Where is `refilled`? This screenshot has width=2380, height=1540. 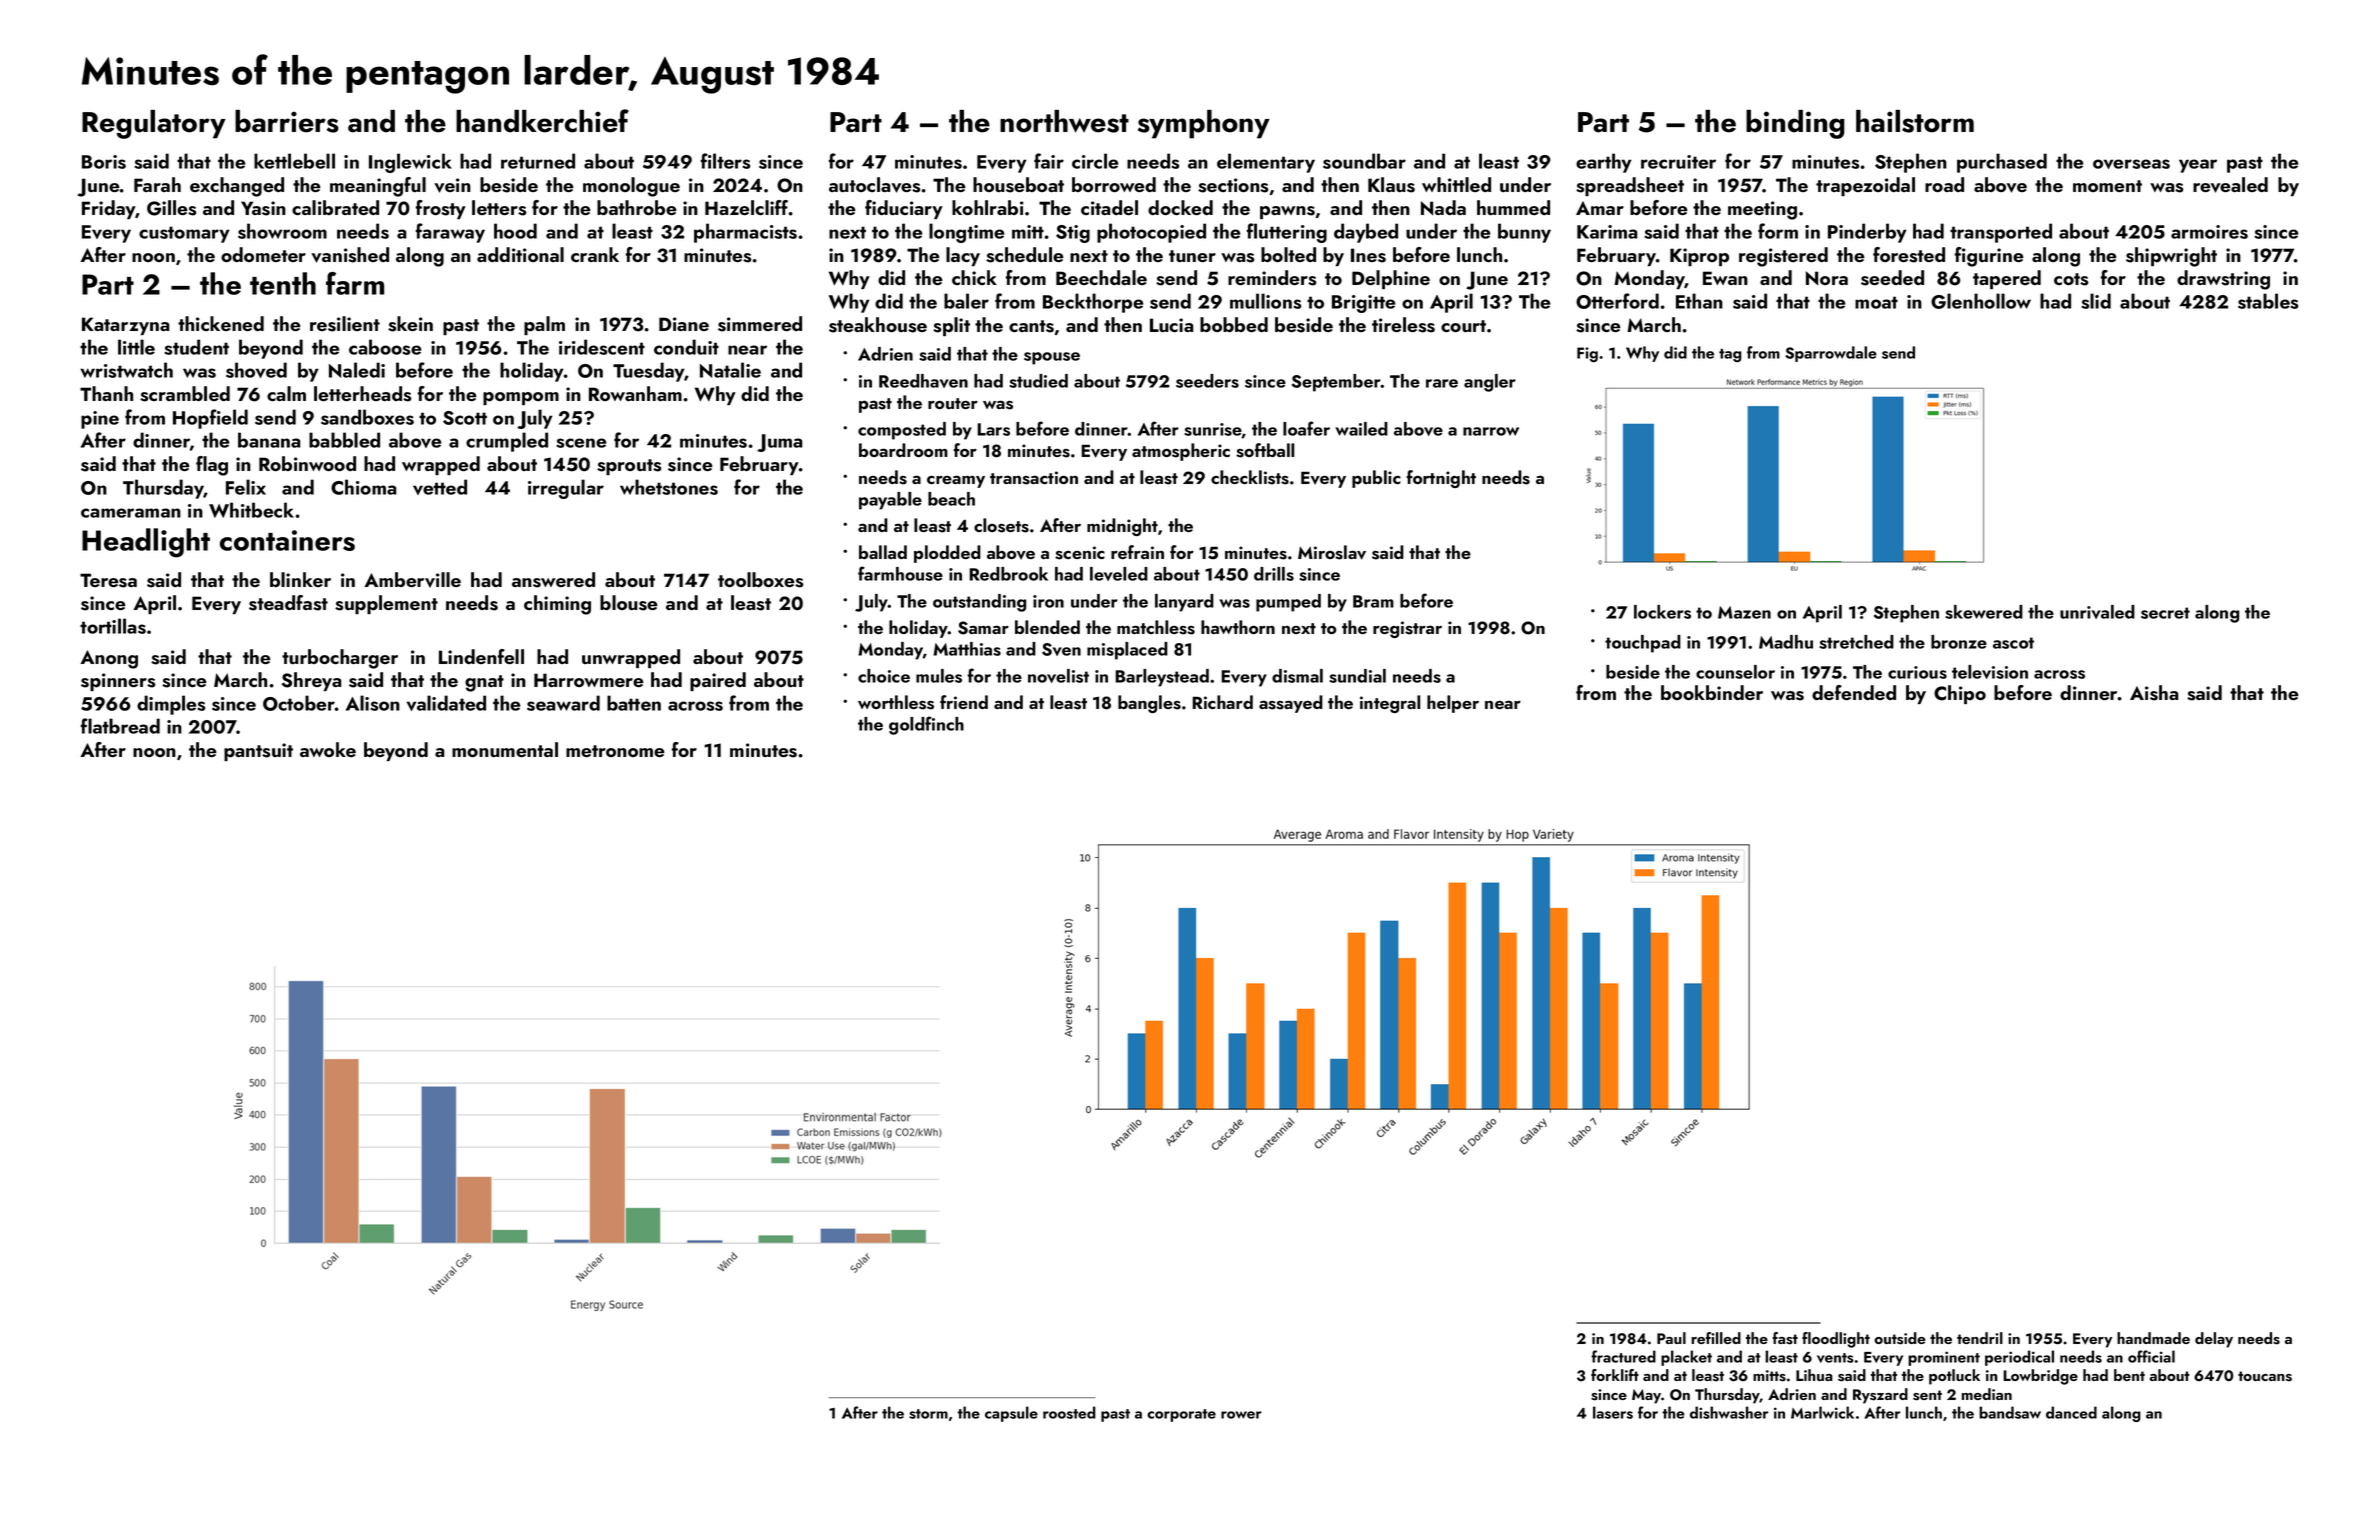
refilled is located at coordinates (1716, 1338).
